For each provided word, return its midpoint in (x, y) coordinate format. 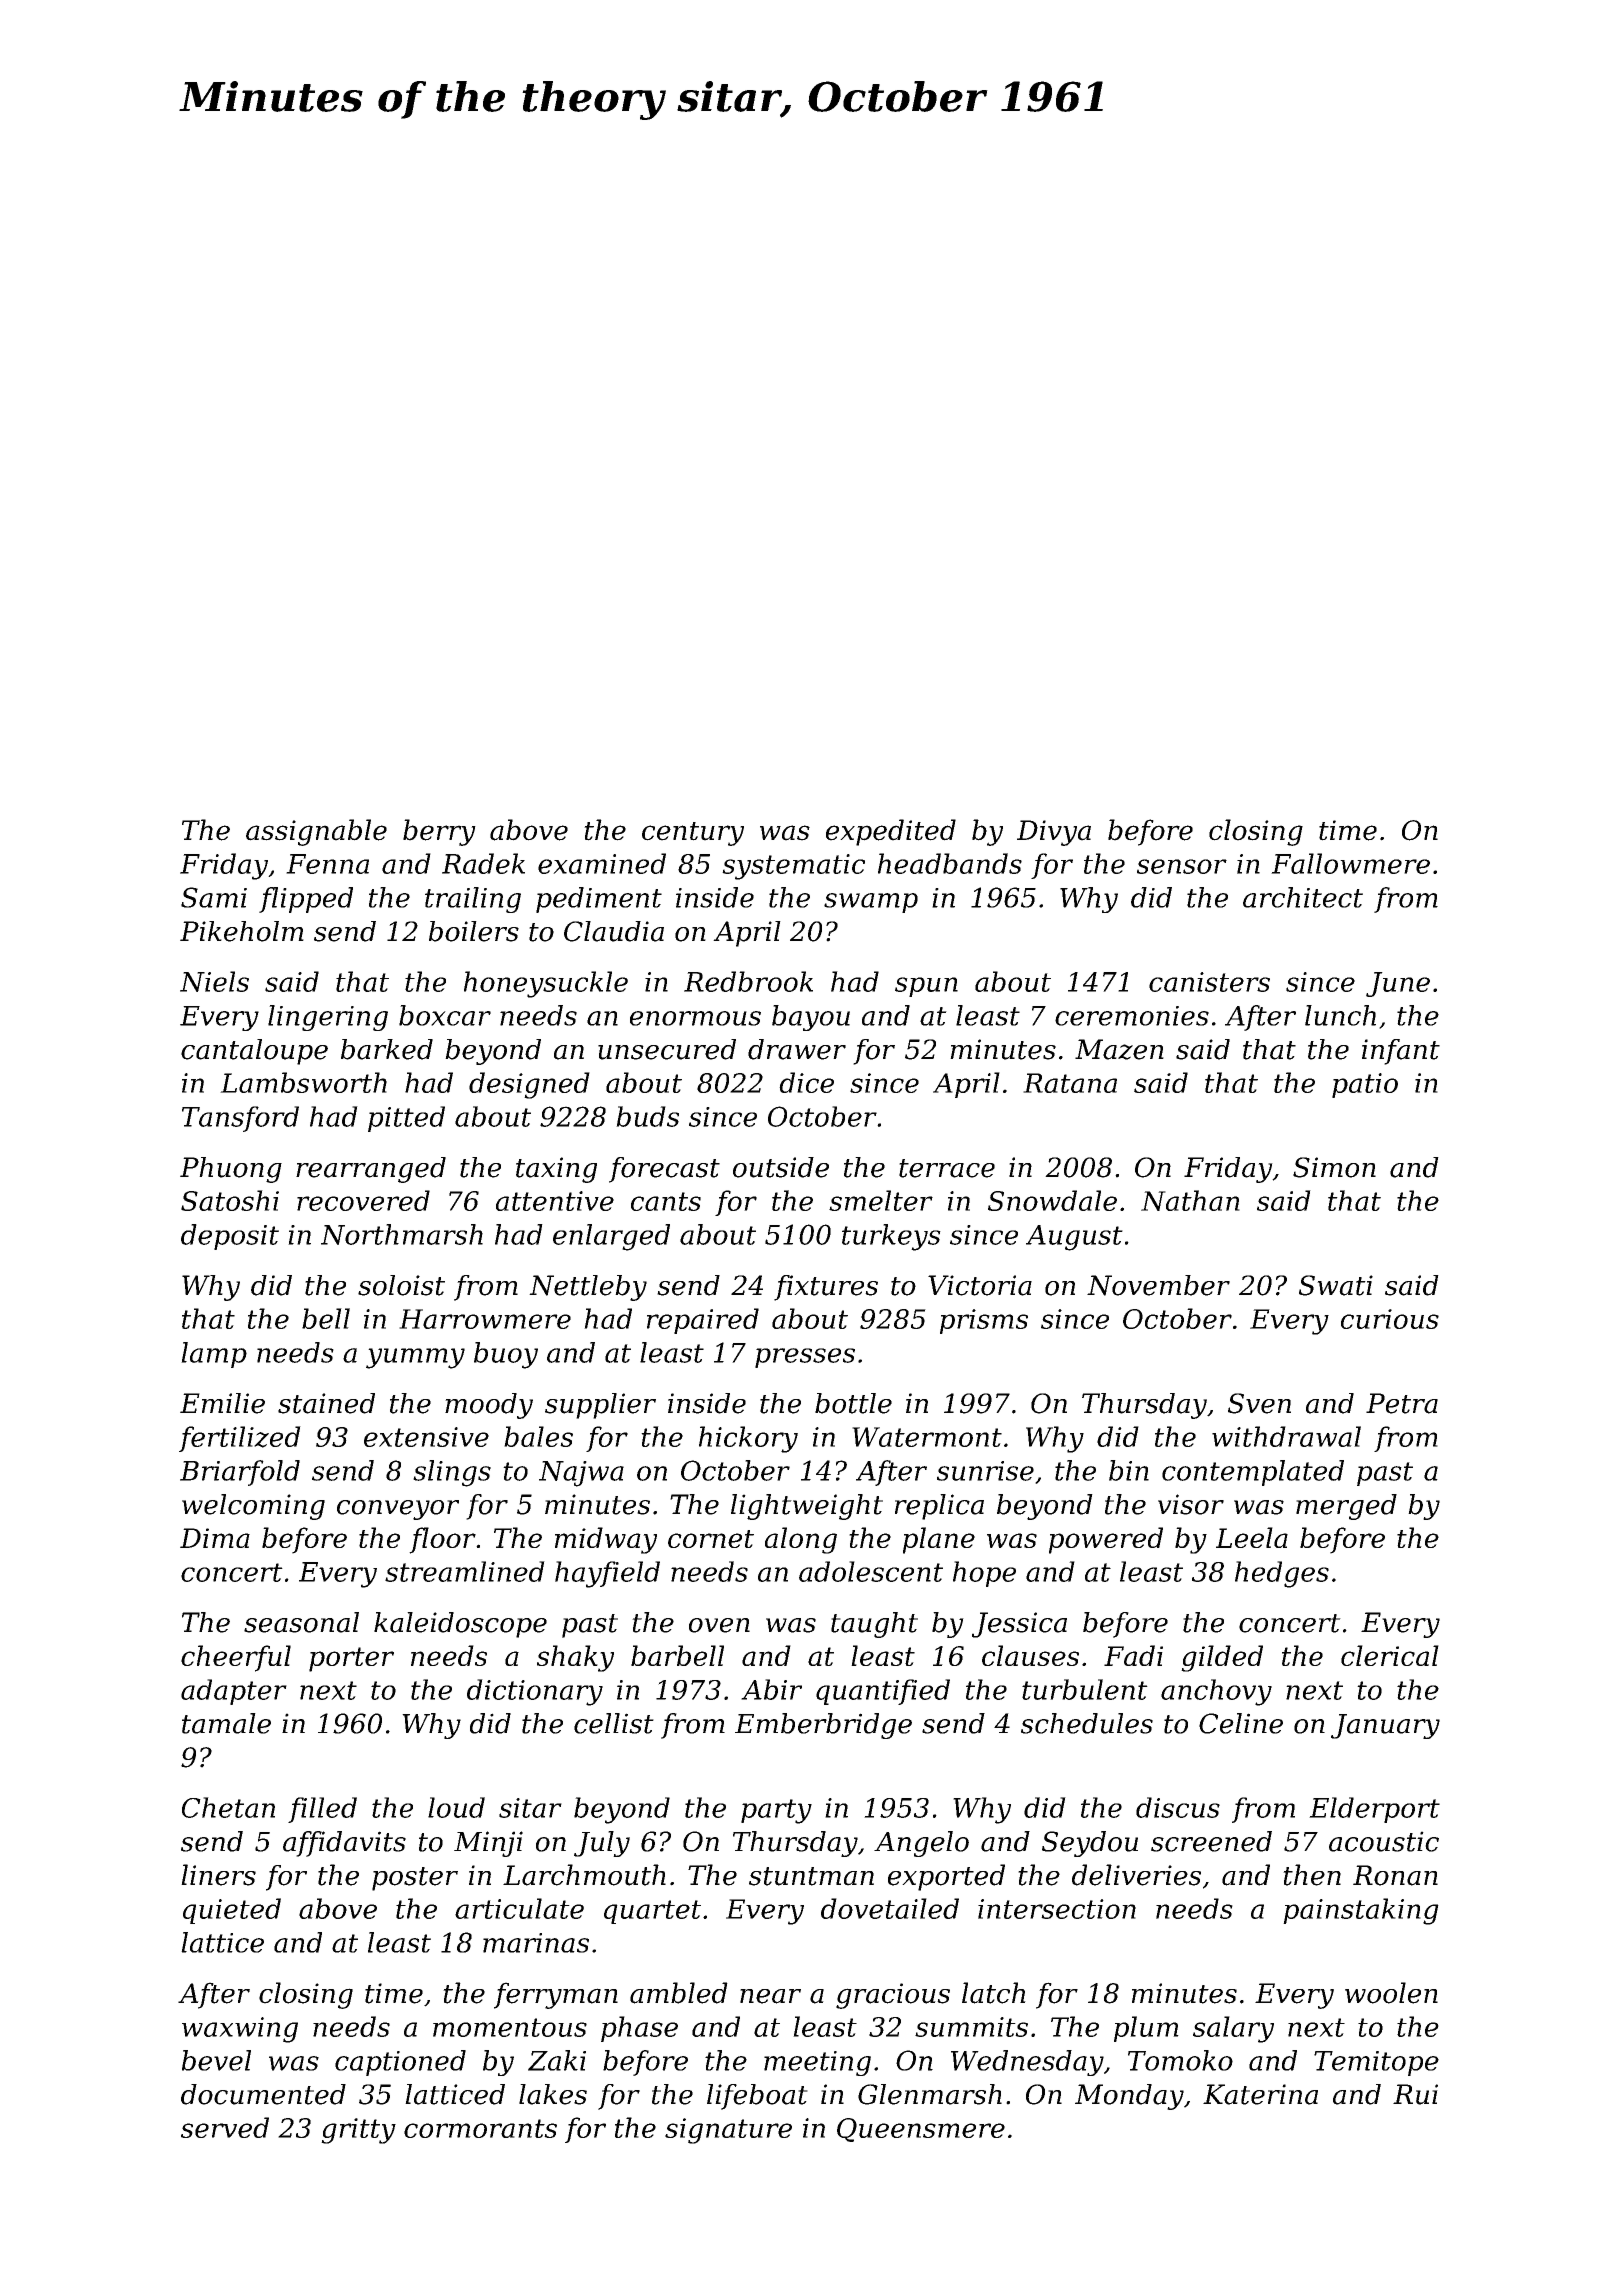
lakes (553, 2094)
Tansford (240, 1119)
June (1398, 984)
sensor (1182, 866)
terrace (947, 1168)
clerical (1390, 1655)
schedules (1087, 1723)
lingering (328, 1018)
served (225, 2127)
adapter (234, 1692)
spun (926, 987)
